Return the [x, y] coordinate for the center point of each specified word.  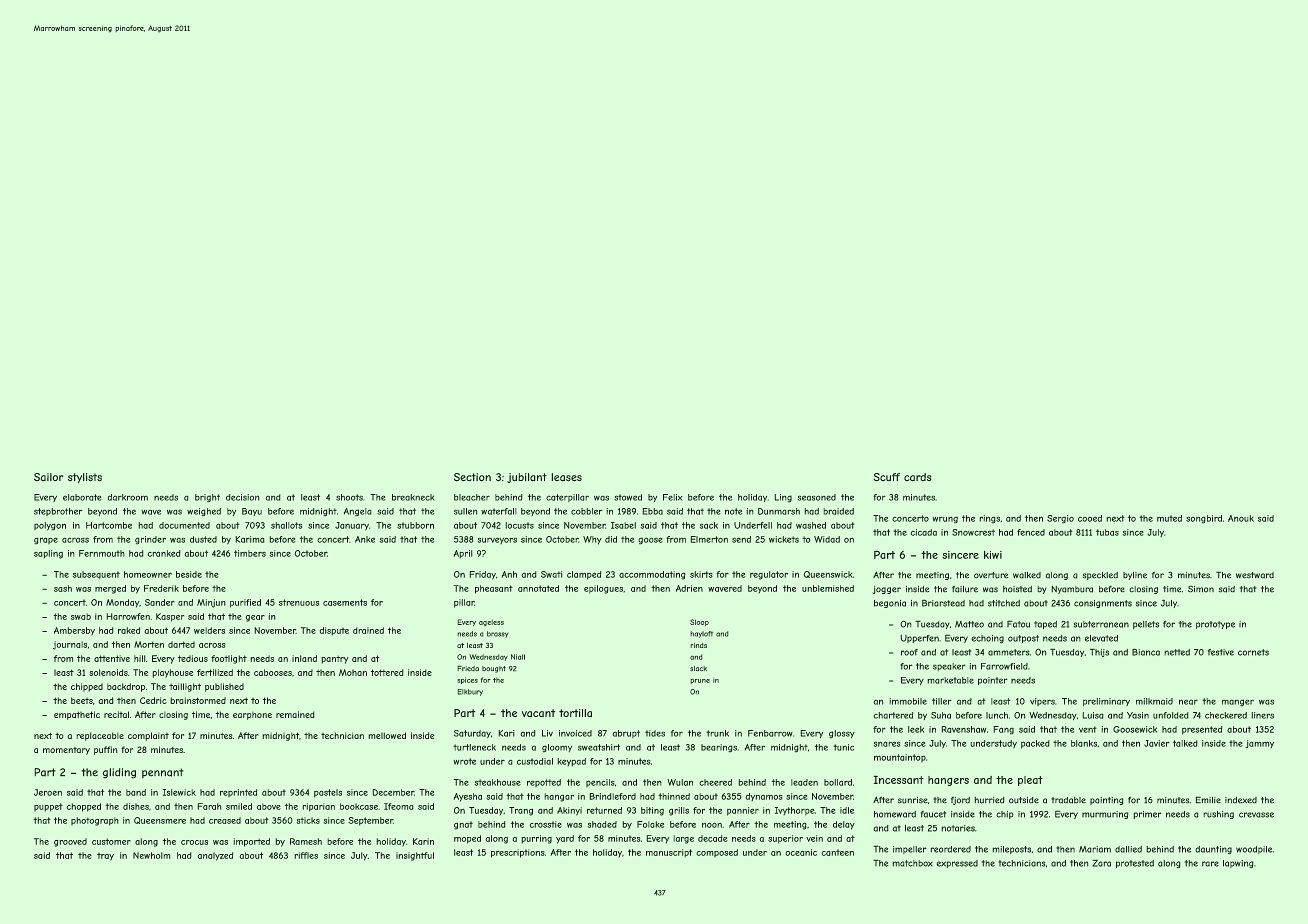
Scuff [886, 477]
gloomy [557, 748]
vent [1088, 729]
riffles [306, 855]
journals [70, 645]
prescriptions [518, 853]
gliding [119, 773]
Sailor [49, 477]
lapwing [1238, 864]
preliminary [1106, 702]
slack [698, 669]
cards [918, 477]
